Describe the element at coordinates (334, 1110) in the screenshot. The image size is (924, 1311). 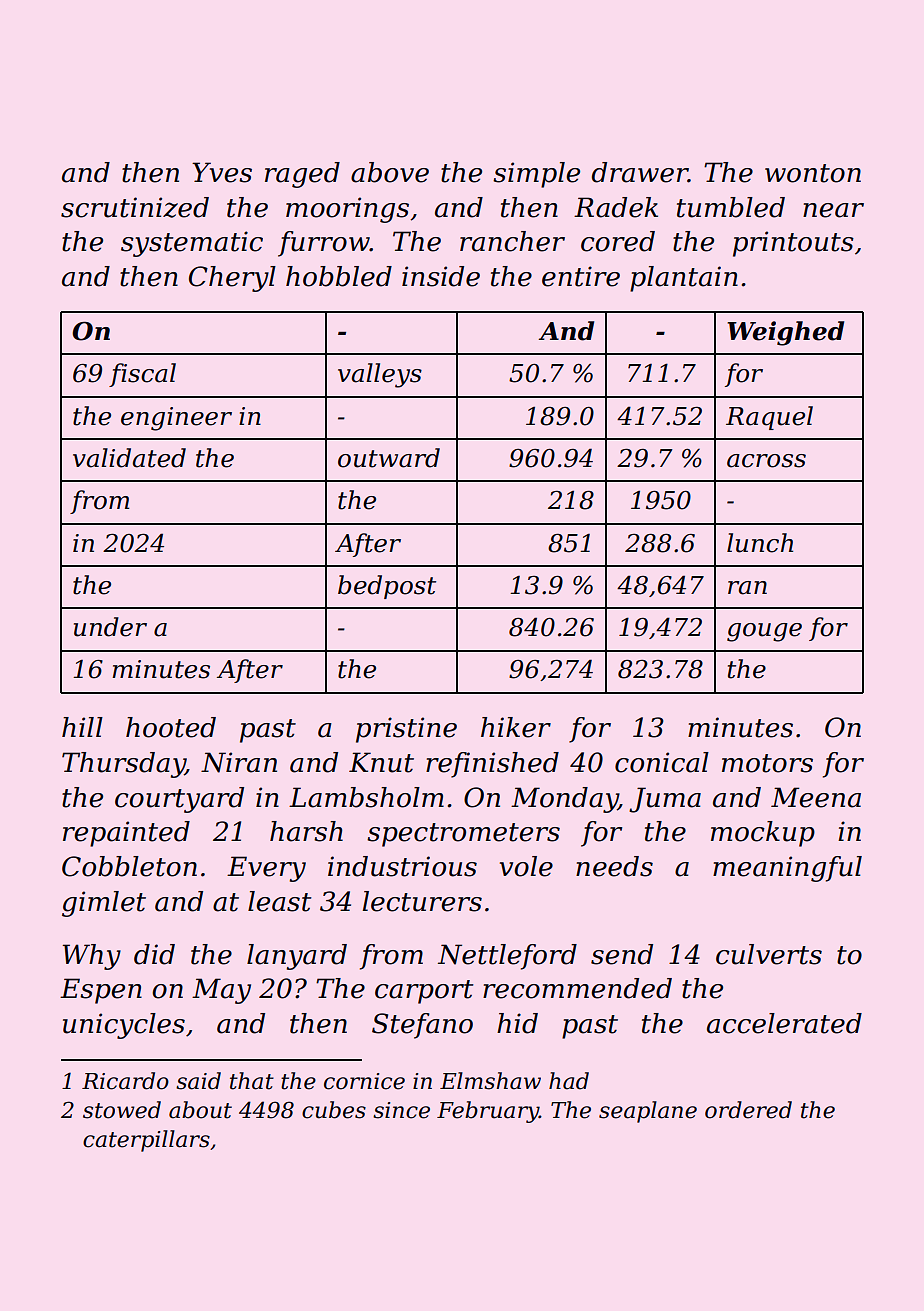
I see `cubes` at that location.
